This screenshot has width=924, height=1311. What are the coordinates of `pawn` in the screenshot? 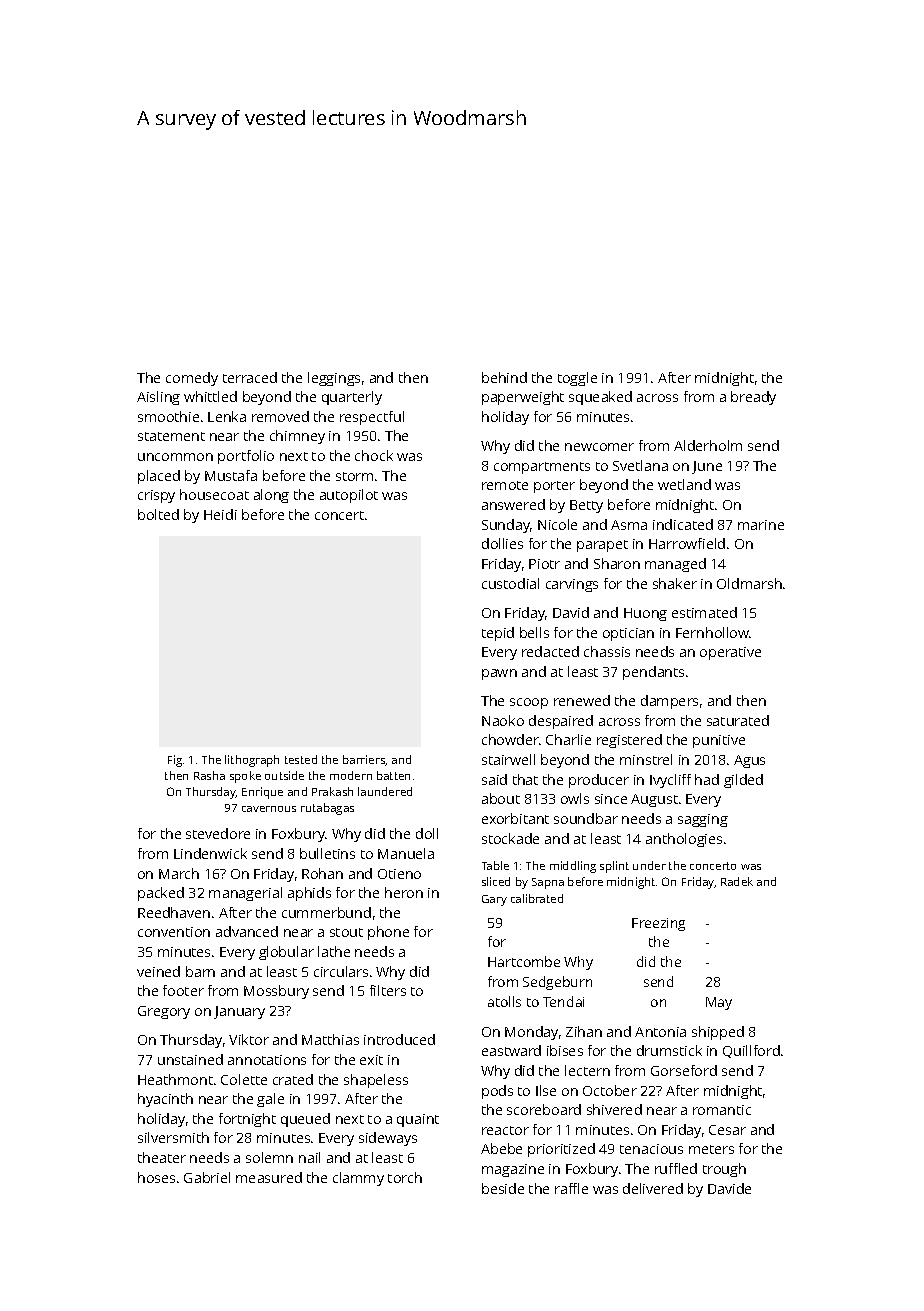 It's located at (499, 674).
